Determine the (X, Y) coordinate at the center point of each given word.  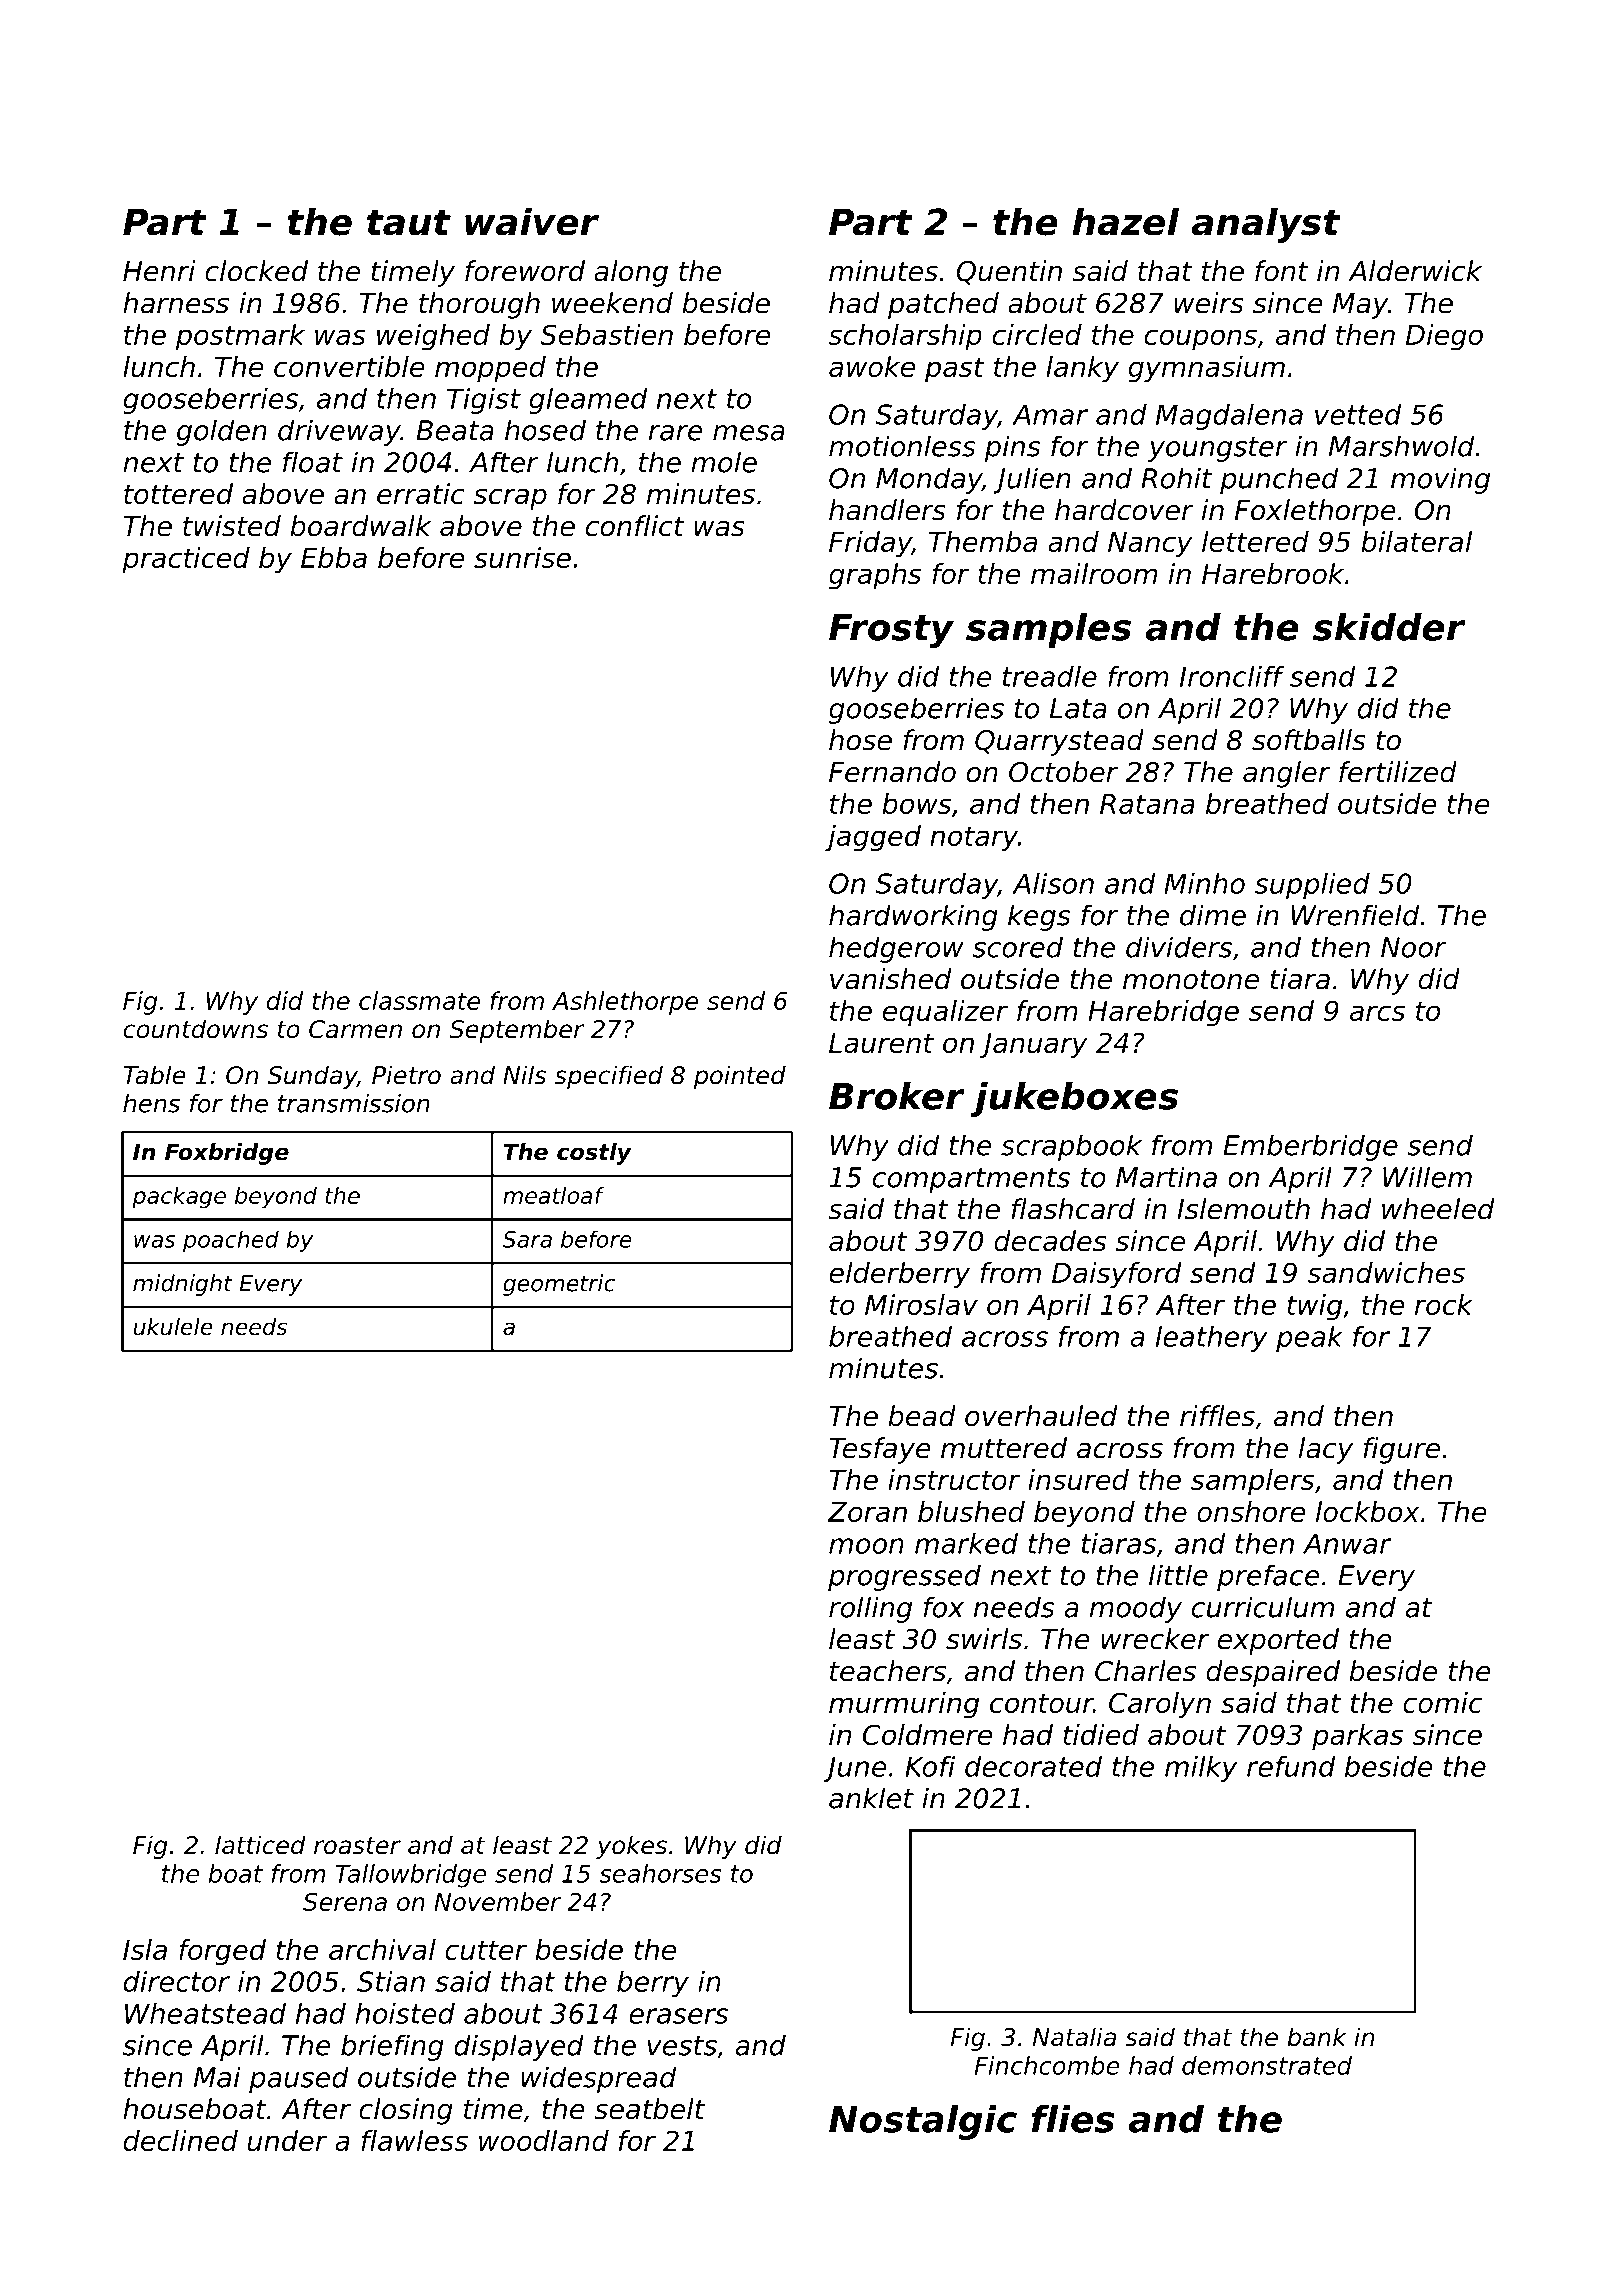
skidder (1389, 627)
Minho (1204, 883)
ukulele (173, 1327)
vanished (890, 979)
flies (1073, 2119)
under (287, 2140)
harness (176, 303)
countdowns (195, 1029)
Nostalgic (923, 2122)
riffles (1217, 1416)
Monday (929, 480)
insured (1078, 1479)
